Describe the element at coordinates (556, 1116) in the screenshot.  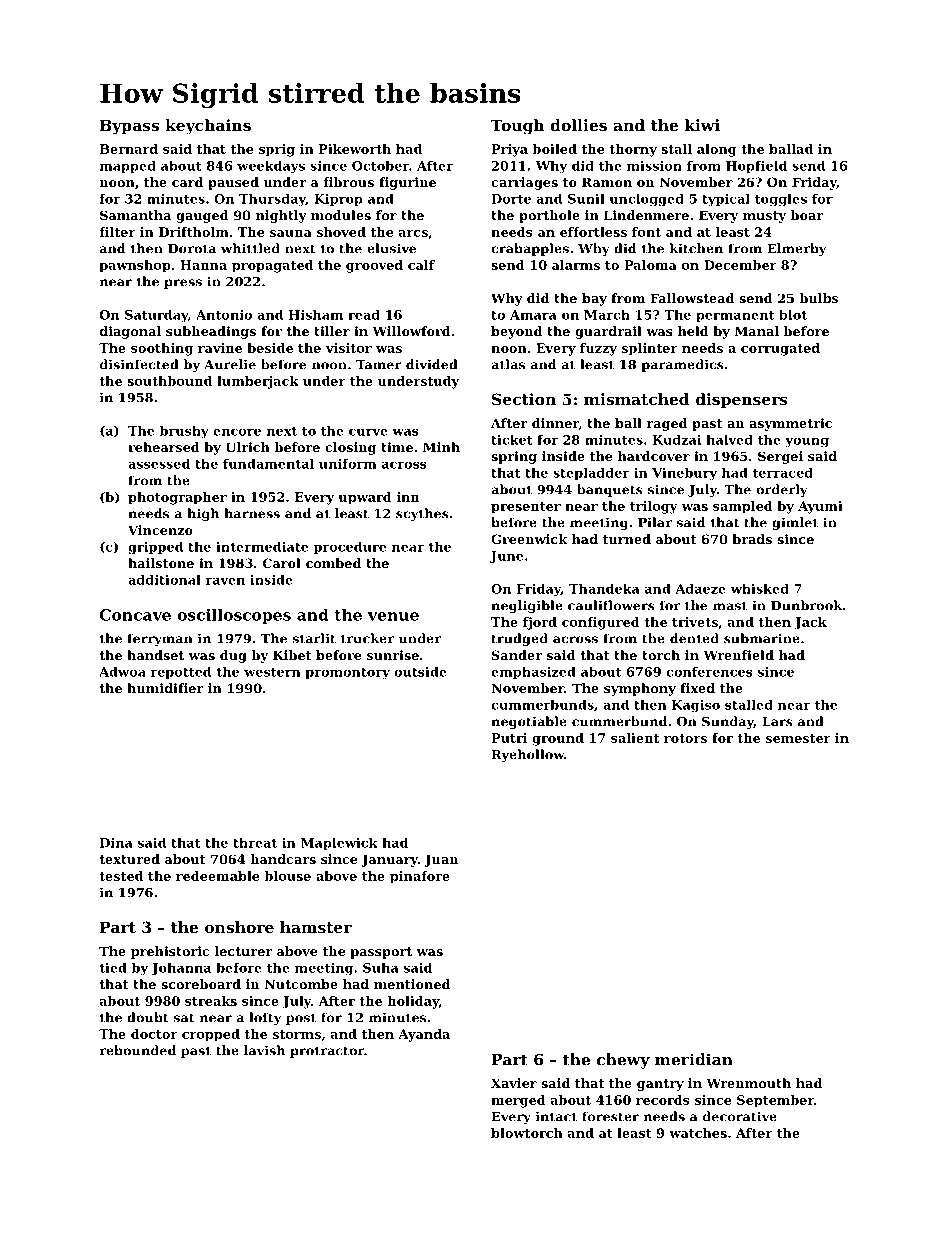
I see `intact` at that location.
